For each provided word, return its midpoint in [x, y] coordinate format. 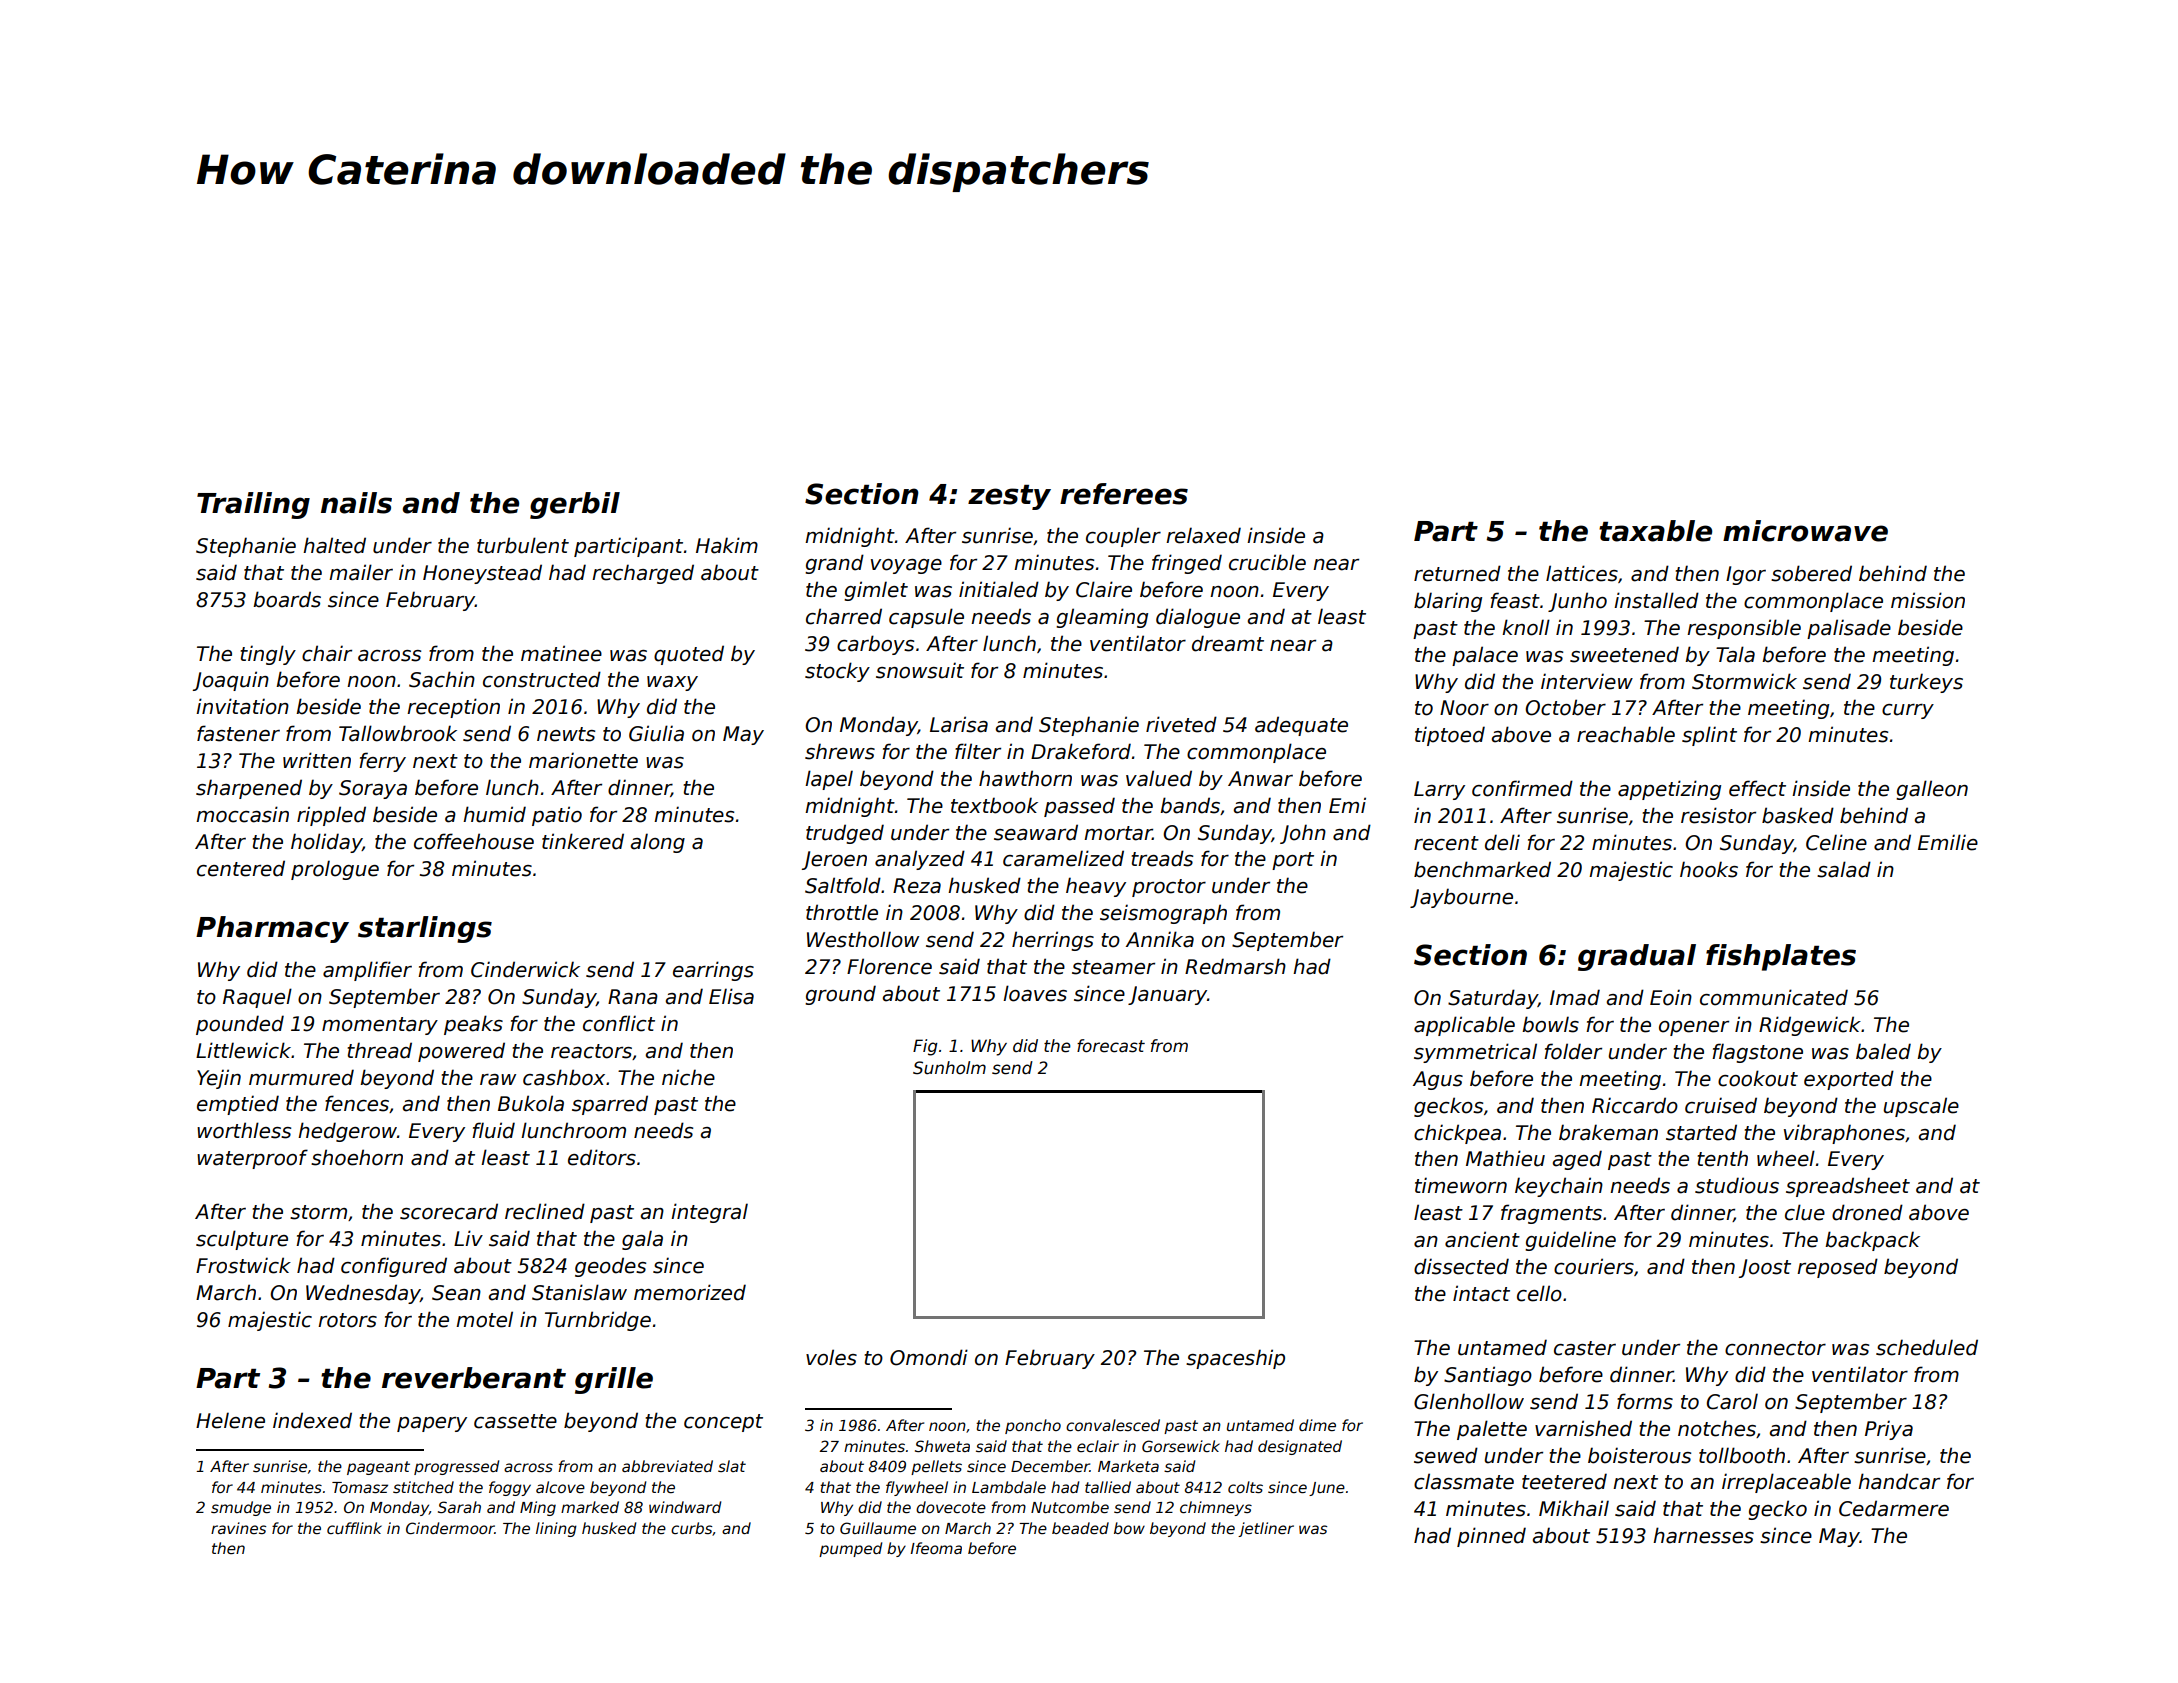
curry [1908, 711]
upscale [1921, 1107]
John [1303, 834]
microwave [1805, 531]
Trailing [253, 505]
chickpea [1457, 1134]
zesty [1009, 497]
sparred [610, 1105]
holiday [326, 843]
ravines [238, 1528]
